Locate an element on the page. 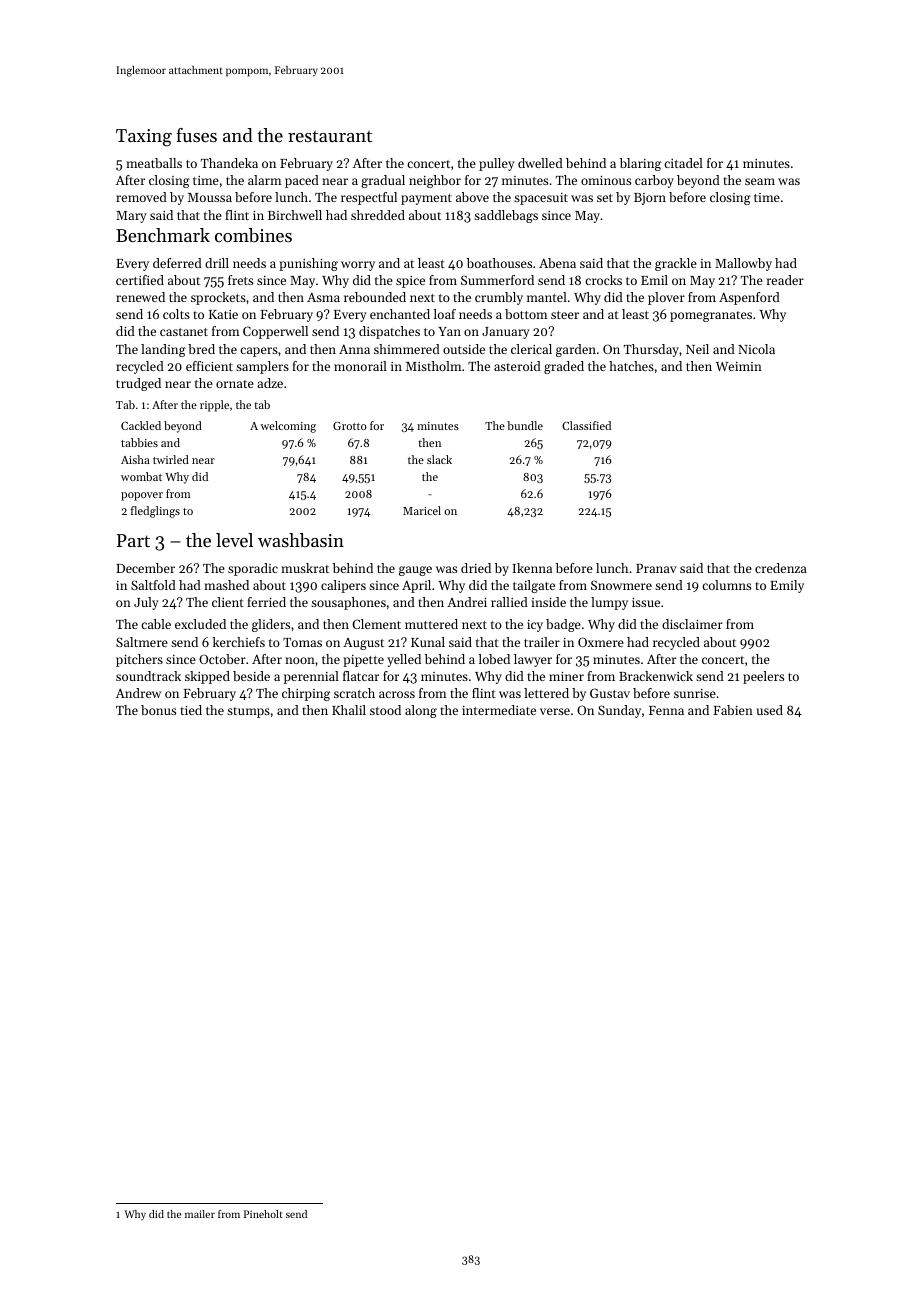 The width and height of the image is (924, 1308). Pineholt is located at coordinates (263, 1214).
